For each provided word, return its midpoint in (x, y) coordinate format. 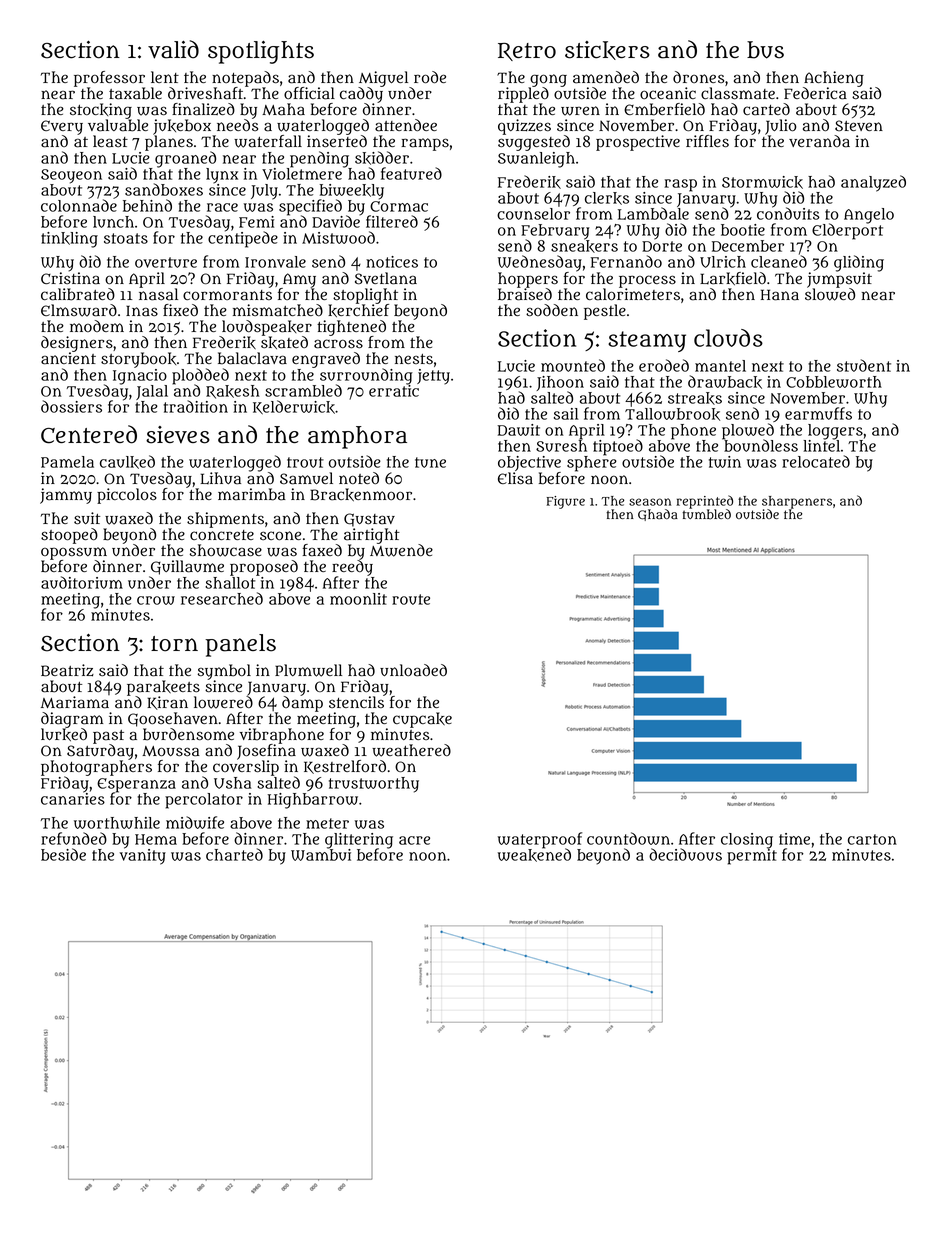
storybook (138, 360)
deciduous (685, 854)
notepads (245, 79)
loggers (835, 432)
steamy (647, 341)
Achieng (834, 79)
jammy (66, 496)
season (650, 502)
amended (606, 77)
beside (63, 854)
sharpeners (797, 502)
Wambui (321, 855)
